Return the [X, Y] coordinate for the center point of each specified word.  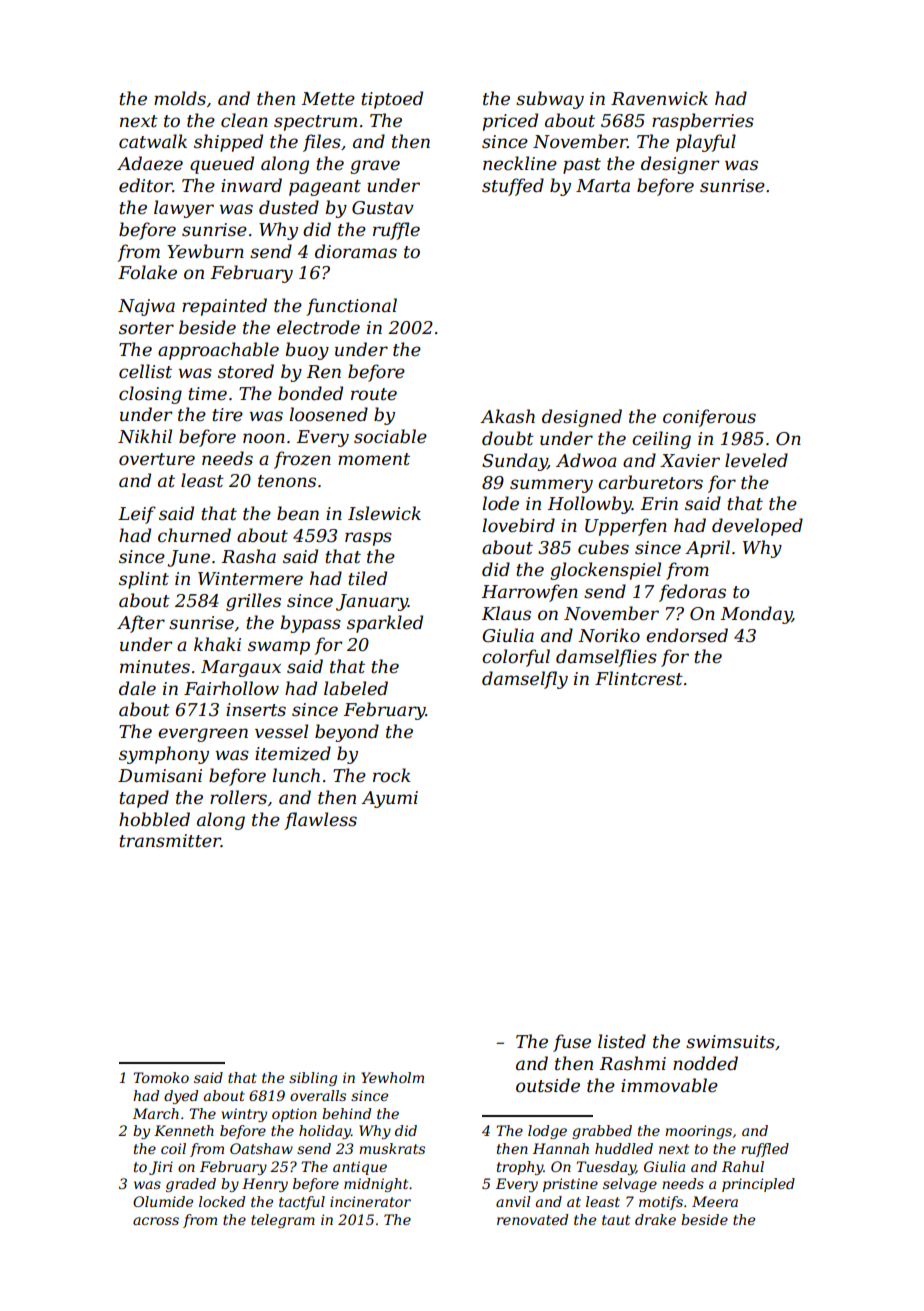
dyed [181, 1097]
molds [180, 98]
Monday [756, 615]
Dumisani [160, 775]
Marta [603, 186]
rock [392, 775]
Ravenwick [659, 98]
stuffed [513, 187]
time [207, 394]
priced [510, 122]
